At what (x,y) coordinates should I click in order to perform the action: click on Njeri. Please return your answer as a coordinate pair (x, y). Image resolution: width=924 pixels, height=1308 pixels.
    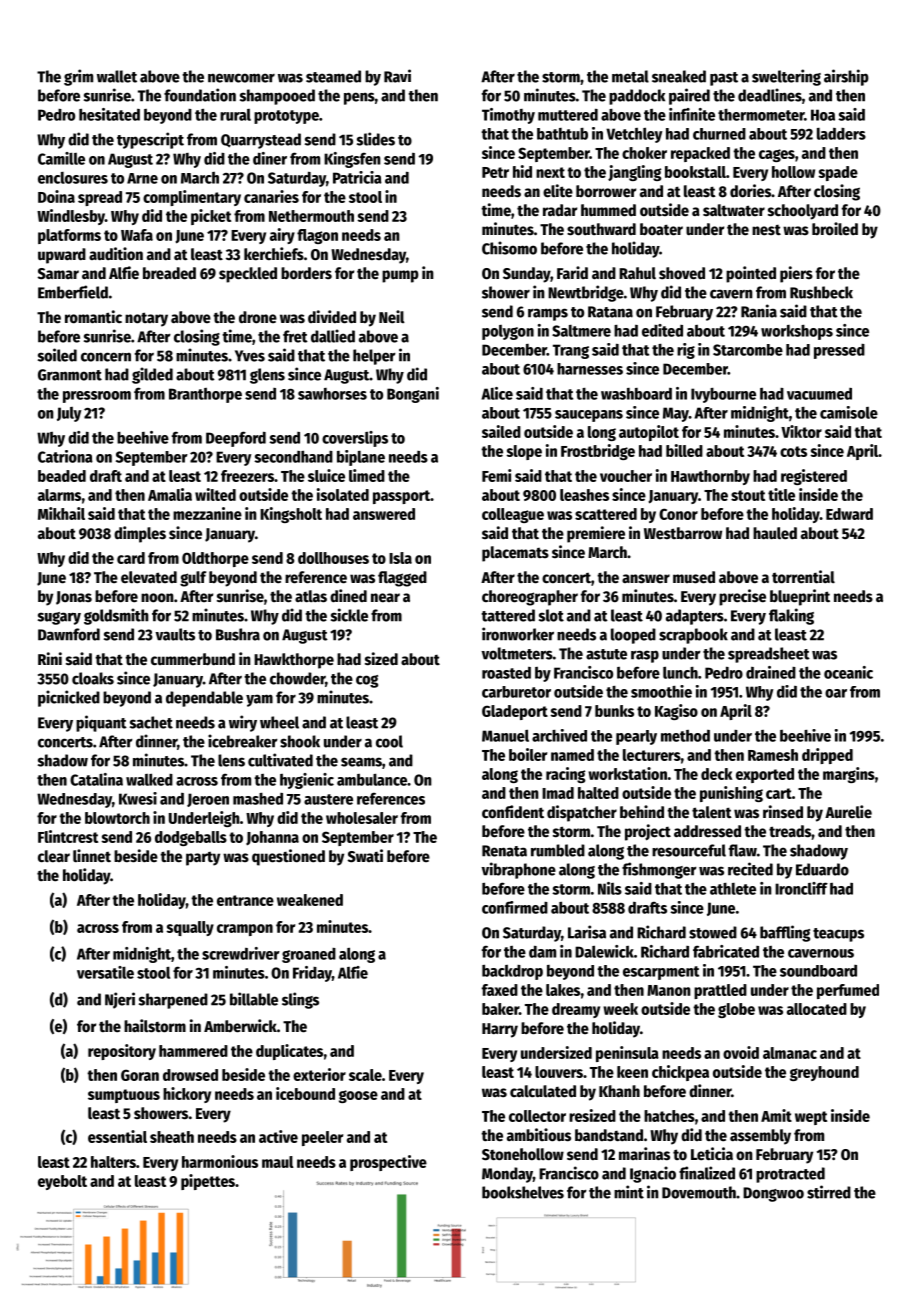
    Looking at the image, I should click on (120, 1000).
